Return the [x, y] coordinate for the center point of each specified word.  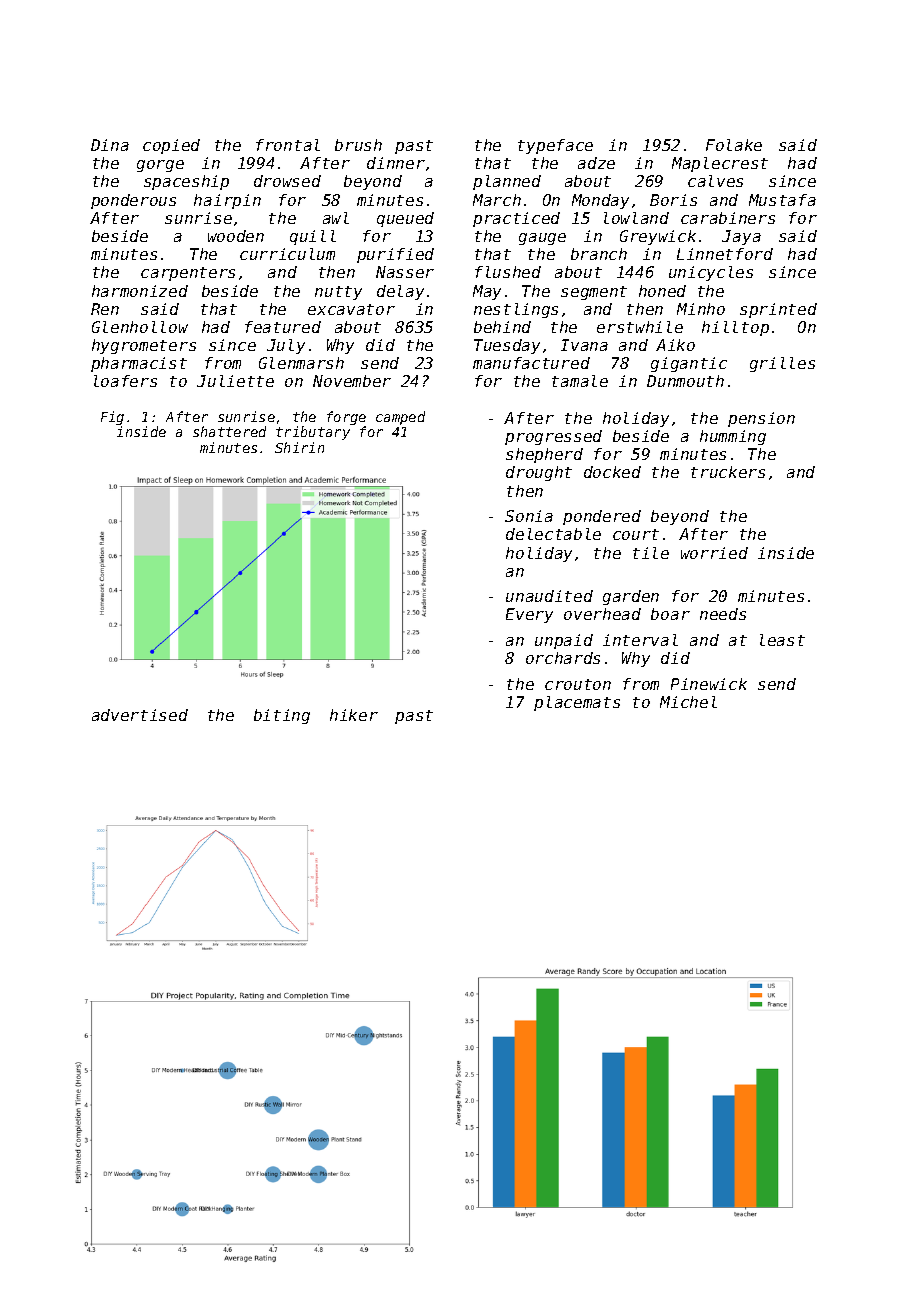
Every [529, 615]
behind [502, 327]
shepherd [544, 455]
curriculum [287, 254]
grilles [782, 364]
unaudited [549, 596]
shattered [229, 431]
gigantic [689, 364]
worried [714, 553]
